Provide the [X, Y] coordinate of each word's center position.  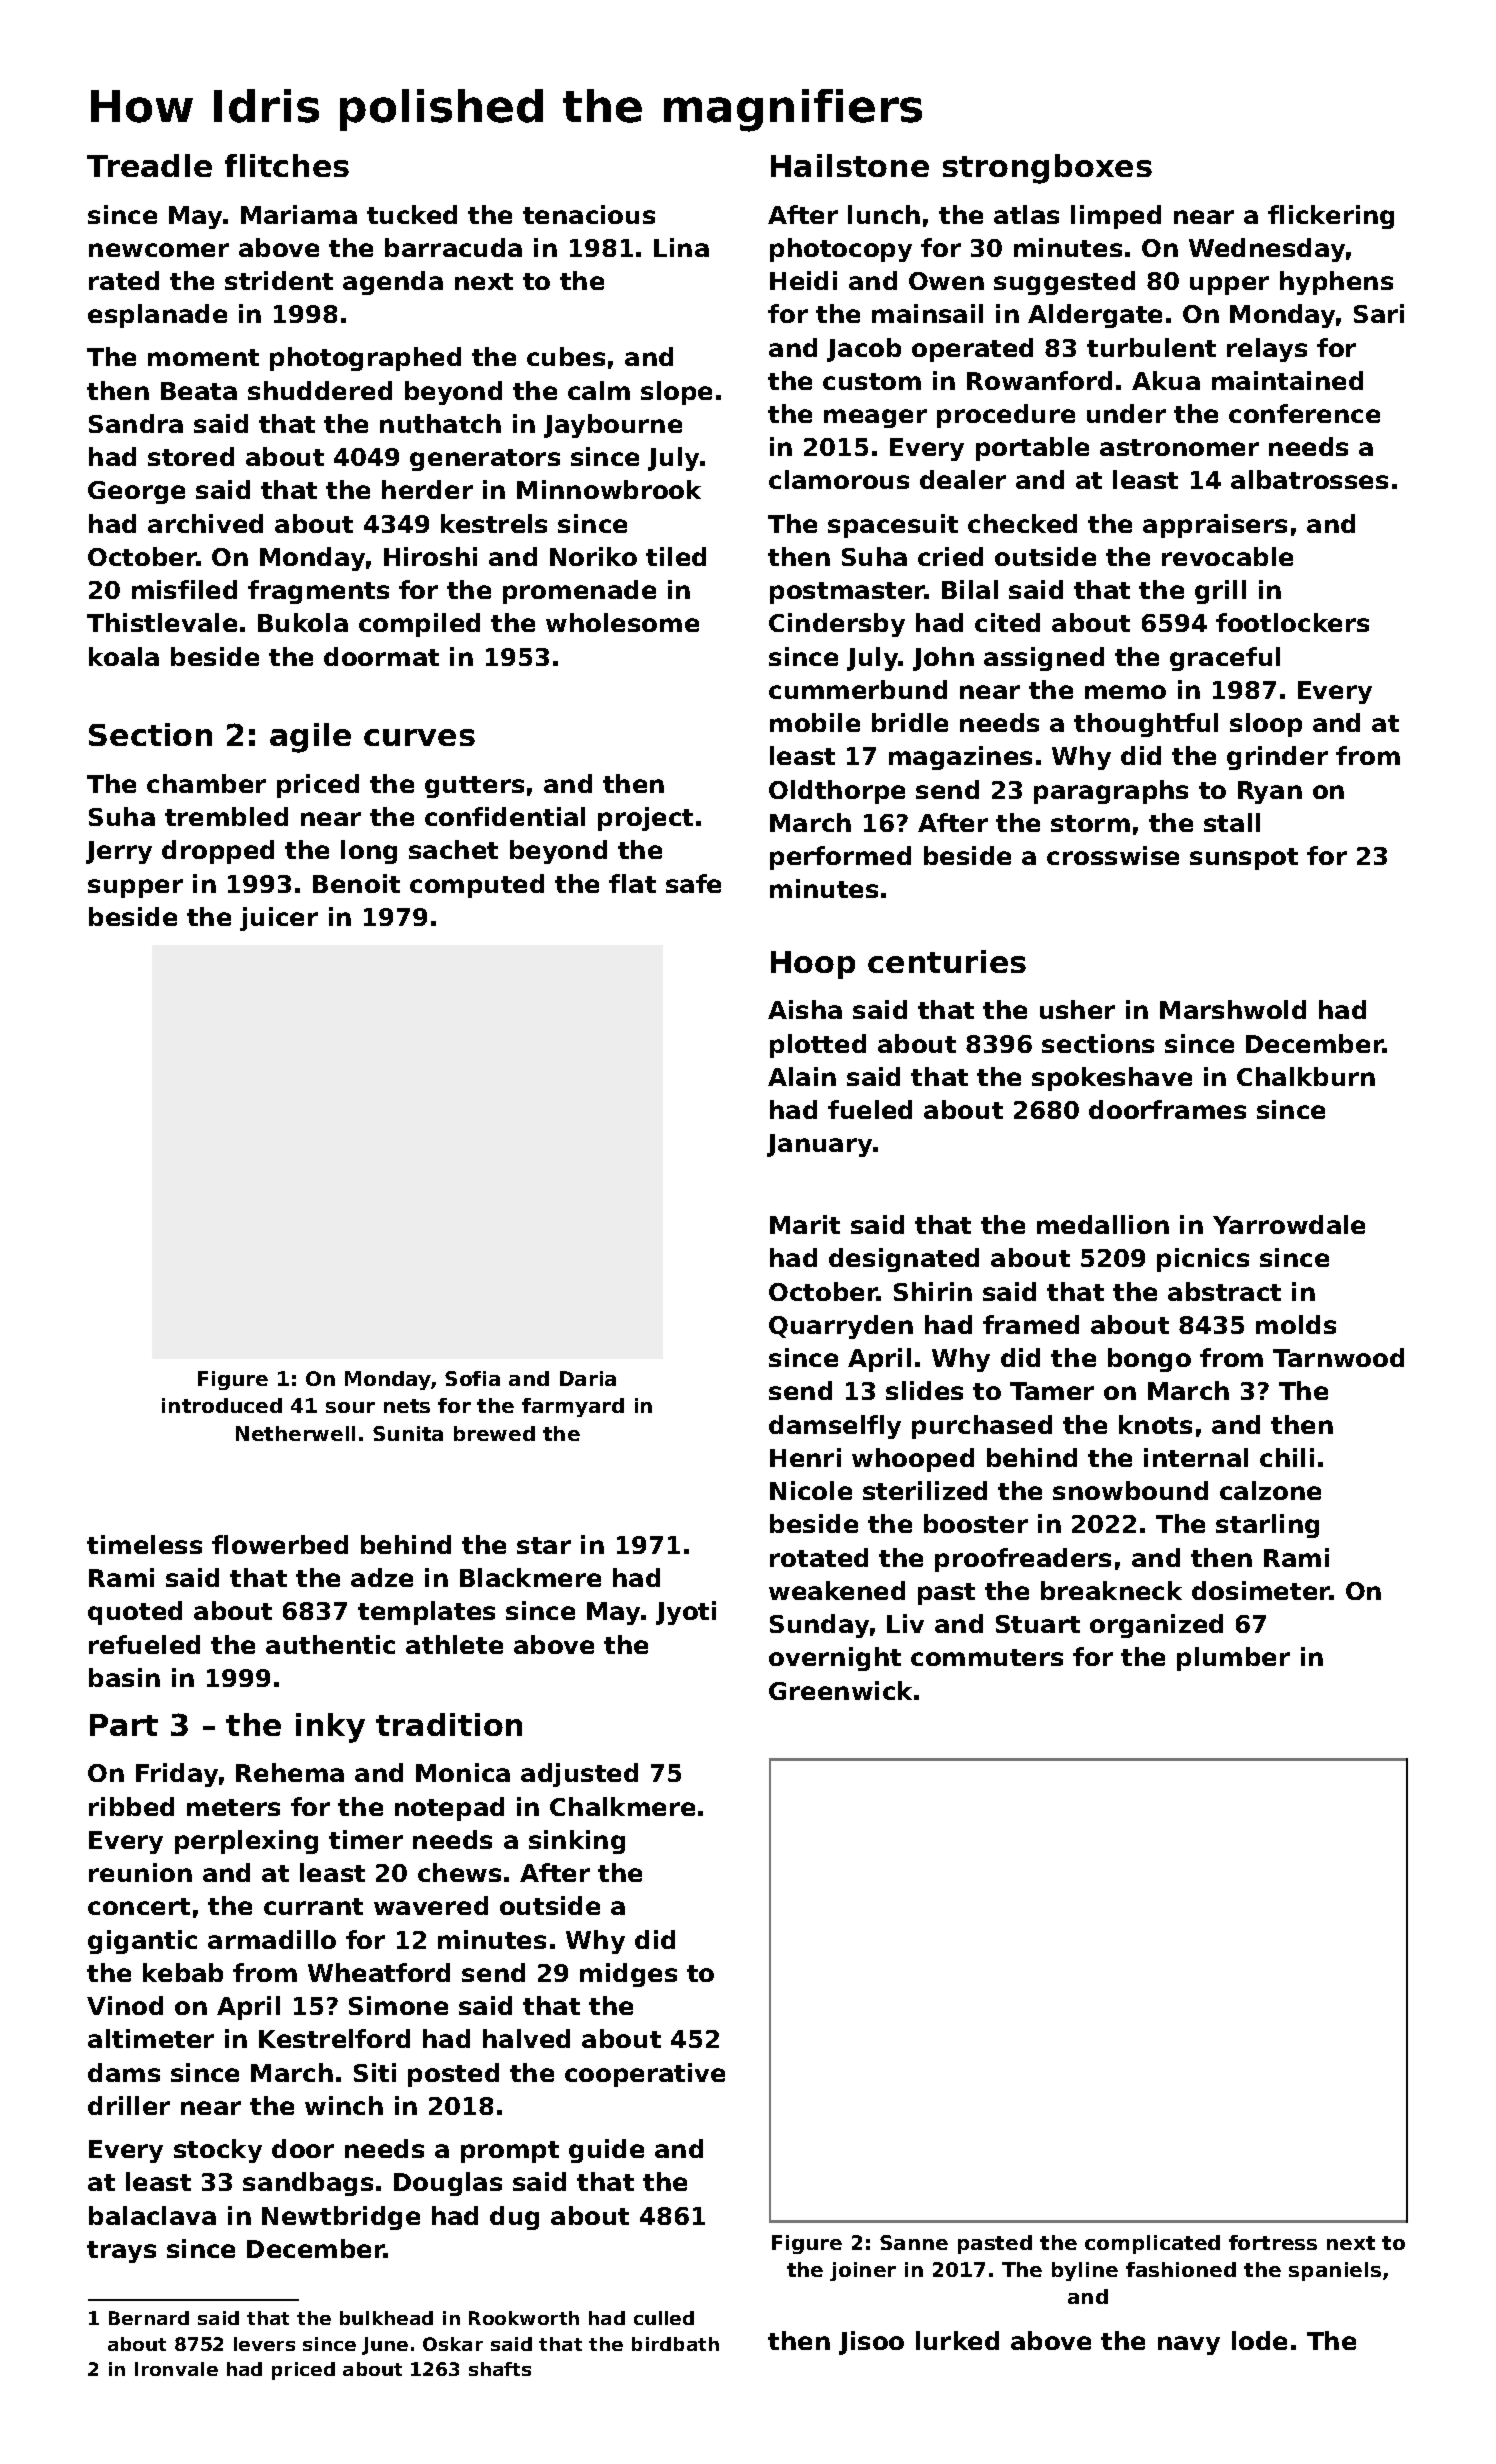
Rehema [290, 1772]
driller [129, 2105]
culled [664, 2318]
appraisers [1215, 526]
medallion [1103, 1224]
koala [124, 656]
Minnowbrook [609, 489]
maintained [1287, 380]
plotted [818, 1046]
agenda [393, 283]
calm [599, 390]
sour [350, 1407]
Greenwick [840, 1690]
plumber [1233, 1659]
